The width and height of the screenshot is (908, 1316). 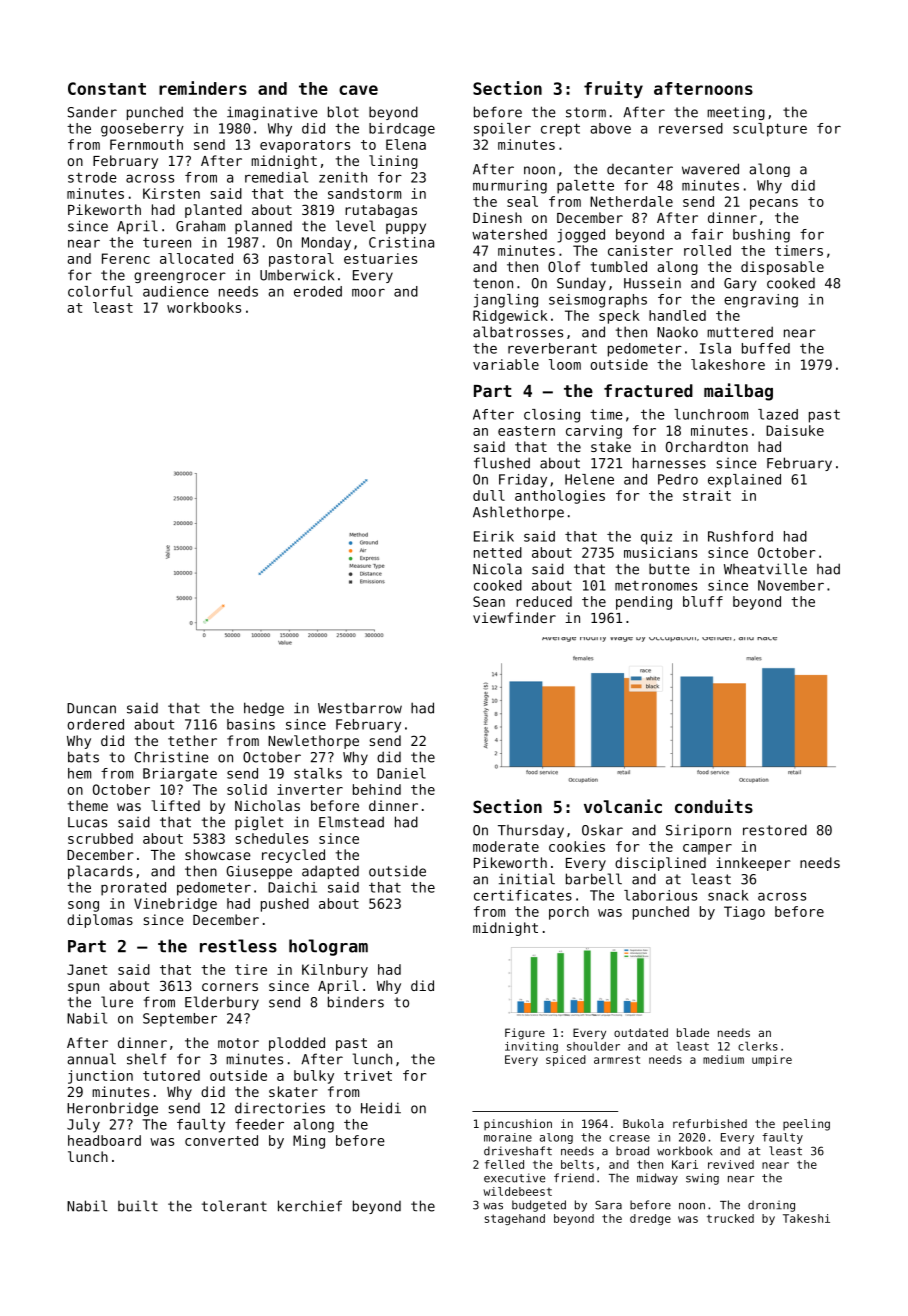 I want to click on reminders, so click(x=203, y=88).
